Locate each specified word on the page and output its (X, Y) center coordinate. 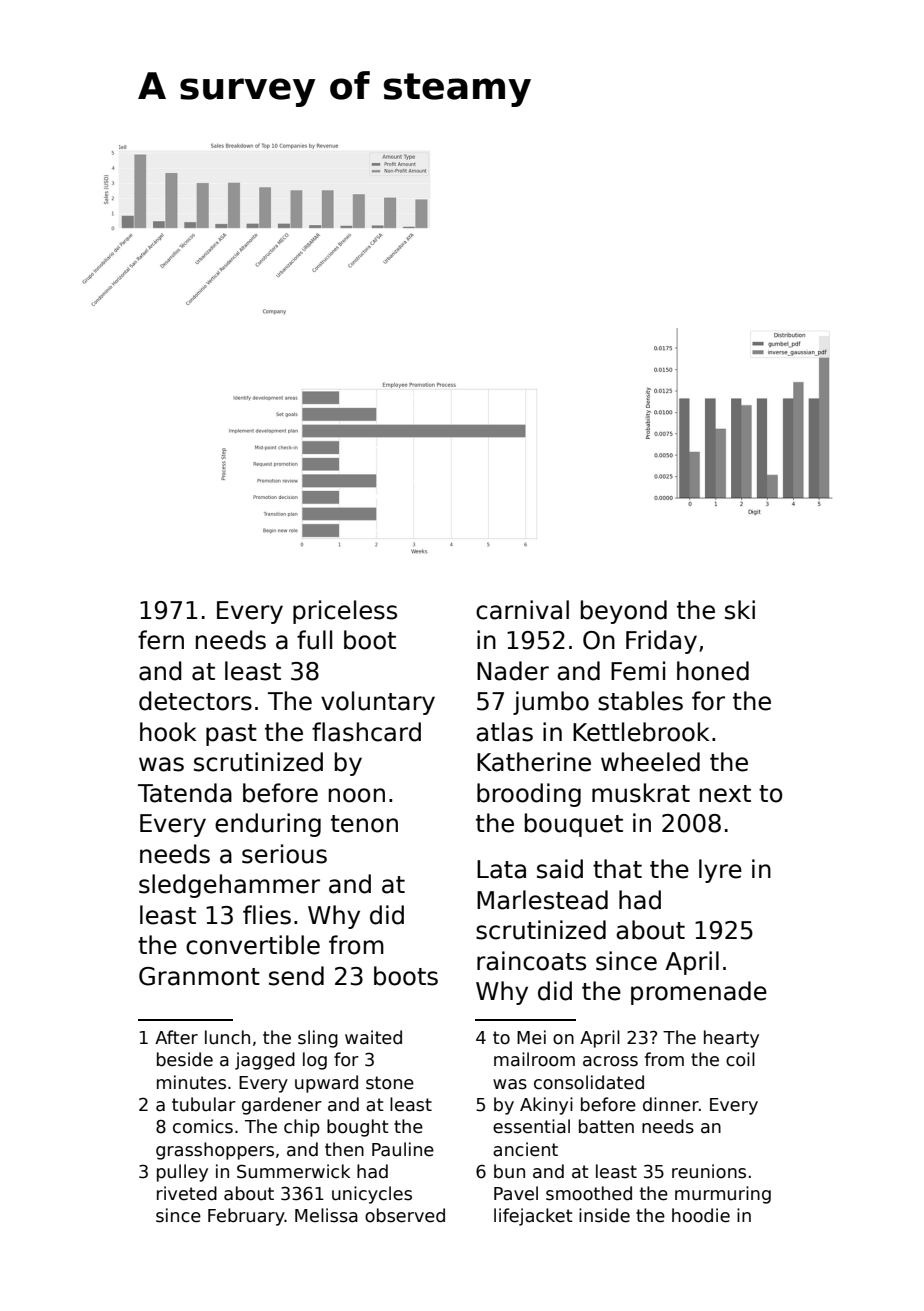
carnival (522, 610)
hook (168, 732)
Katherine (534, 762)
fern (161, 640)
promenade (699, 993)
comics (203, 1126)
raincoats (531, 961)
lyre (720, 871)
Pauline (403, 1149)
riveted (187, 1193)
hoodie (701, 1215)
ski (740, 610)
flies (267, 915)
